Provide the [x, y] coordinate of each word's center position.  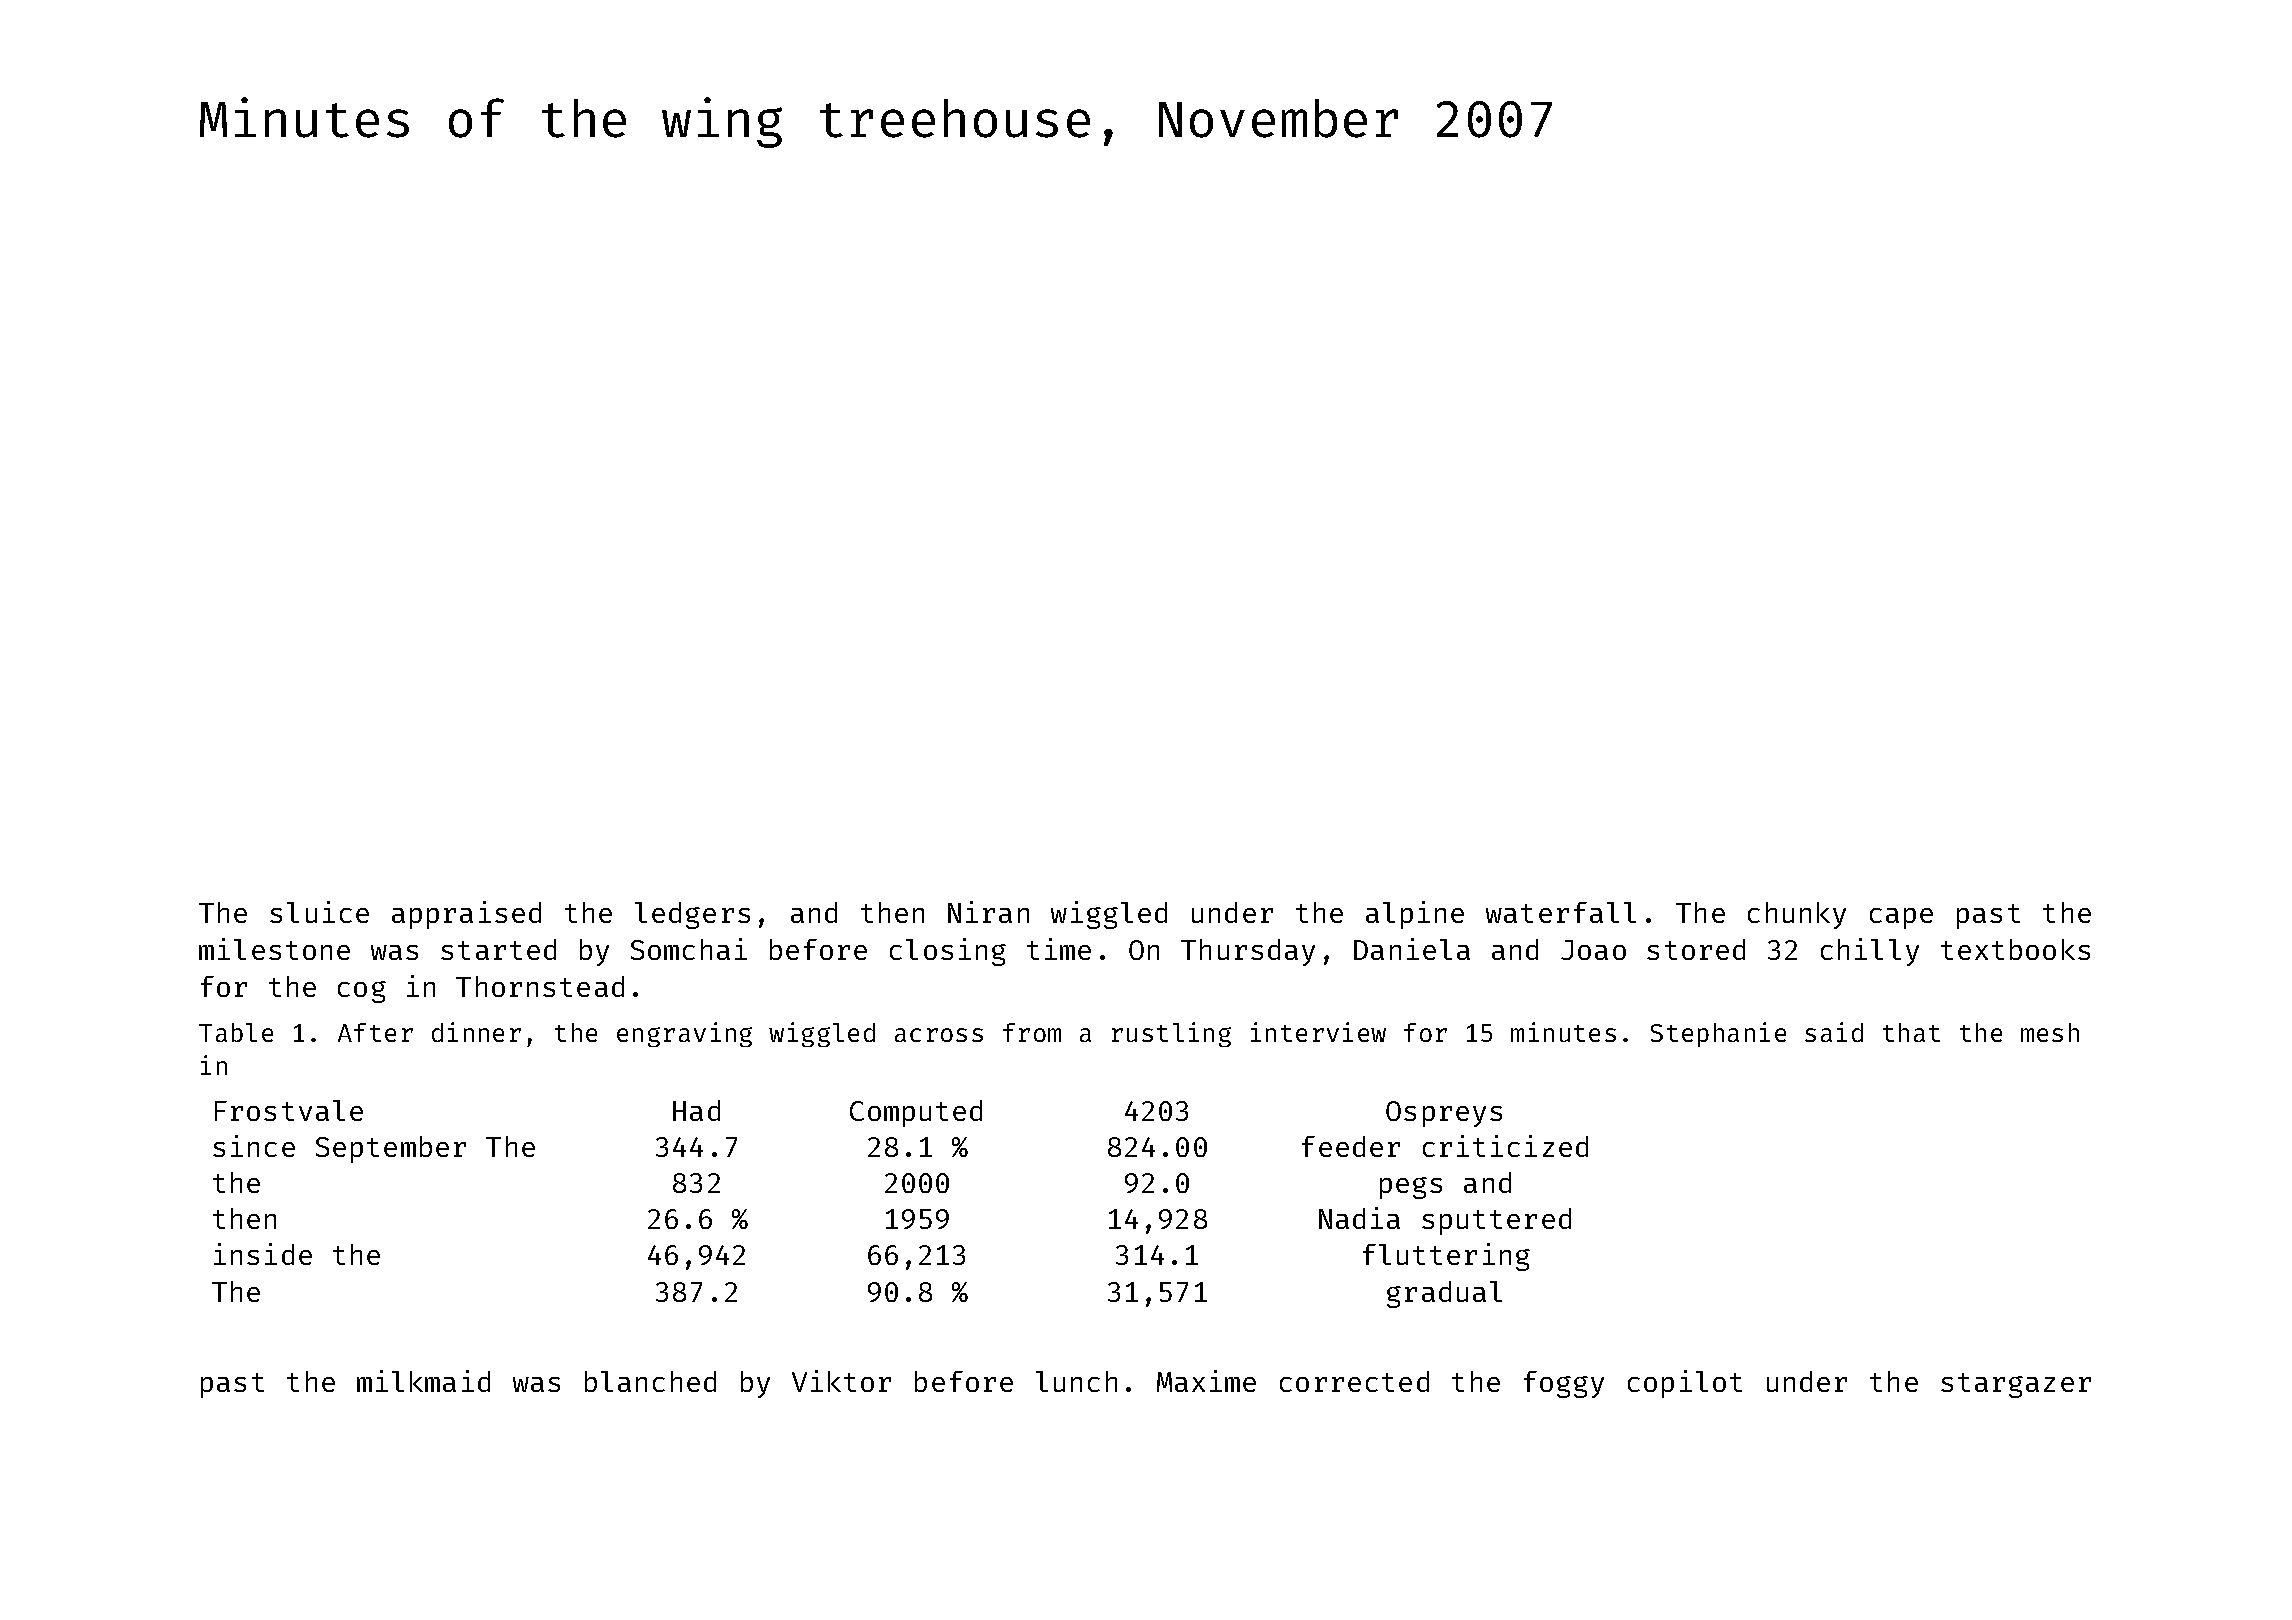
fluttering [1446, 1257]
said [1834, 1032]
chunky [1797, 915]
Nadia [1359, 1218]
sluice [319, 912]
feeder [1351, 1146]
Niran [988, 912]
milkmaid [423, 1381]
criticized [1505, 1146]
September [391, 1149]
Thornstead [540, 986]
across [939, 1035]
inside [263, 1254]
